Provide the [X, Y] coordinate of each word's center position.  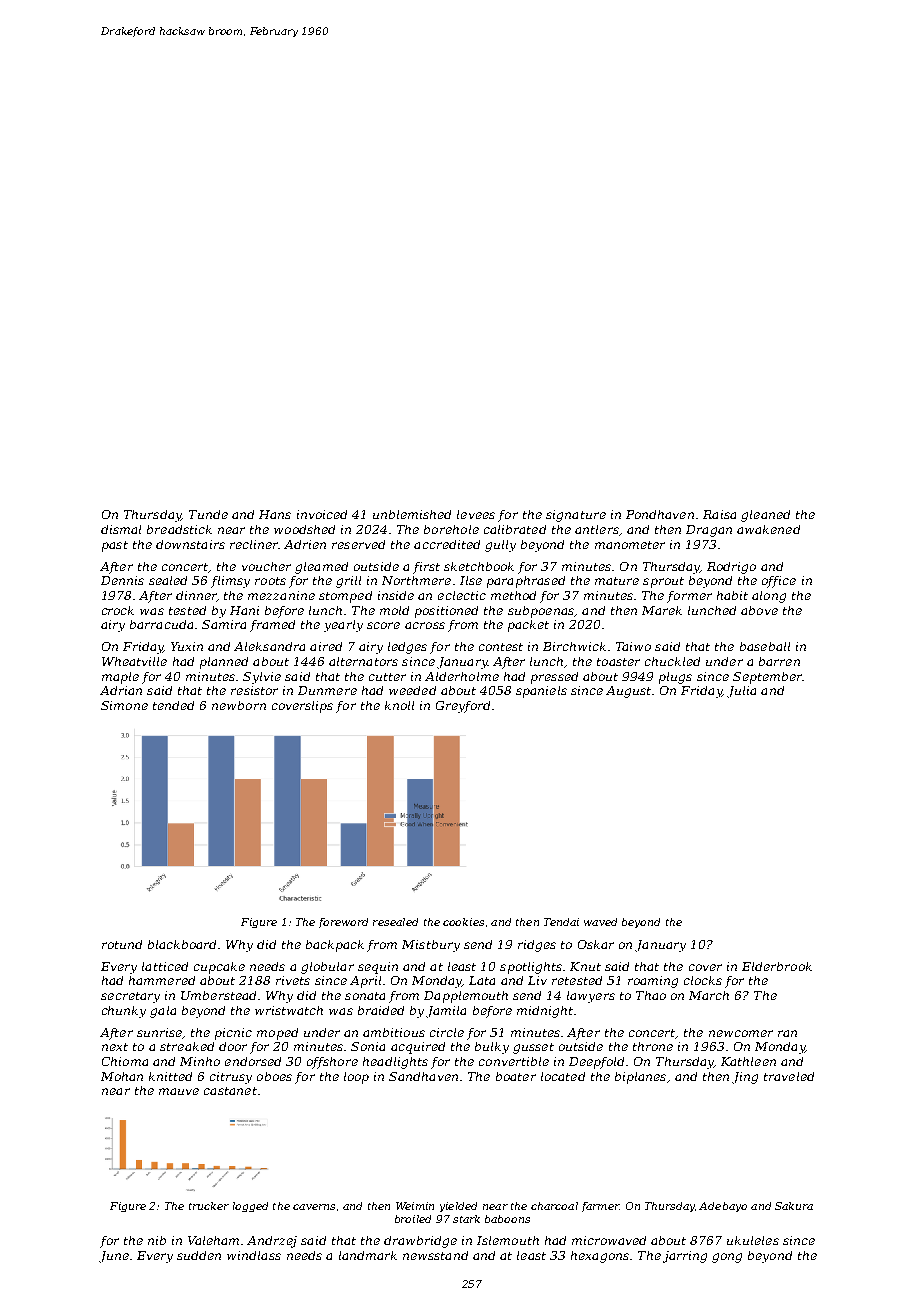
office [779, 582]
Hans [275, 514]
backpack [335, 946]
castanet [230, 1091]
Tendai [561, 922]
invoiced [322, 514]
